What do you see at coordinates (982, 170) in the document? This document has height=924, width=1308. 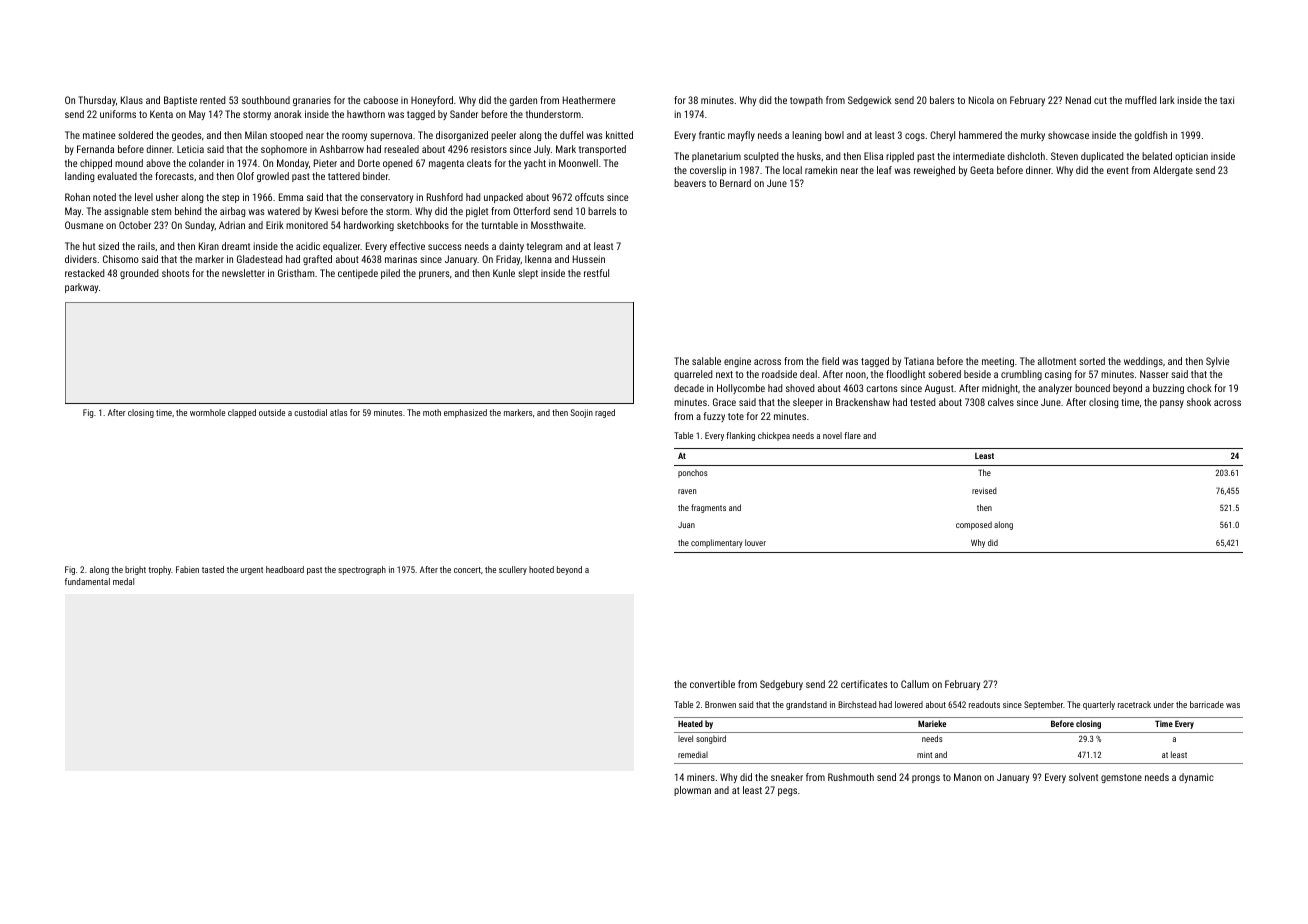 I see `Geeta` at bounding box center [982, 170].
